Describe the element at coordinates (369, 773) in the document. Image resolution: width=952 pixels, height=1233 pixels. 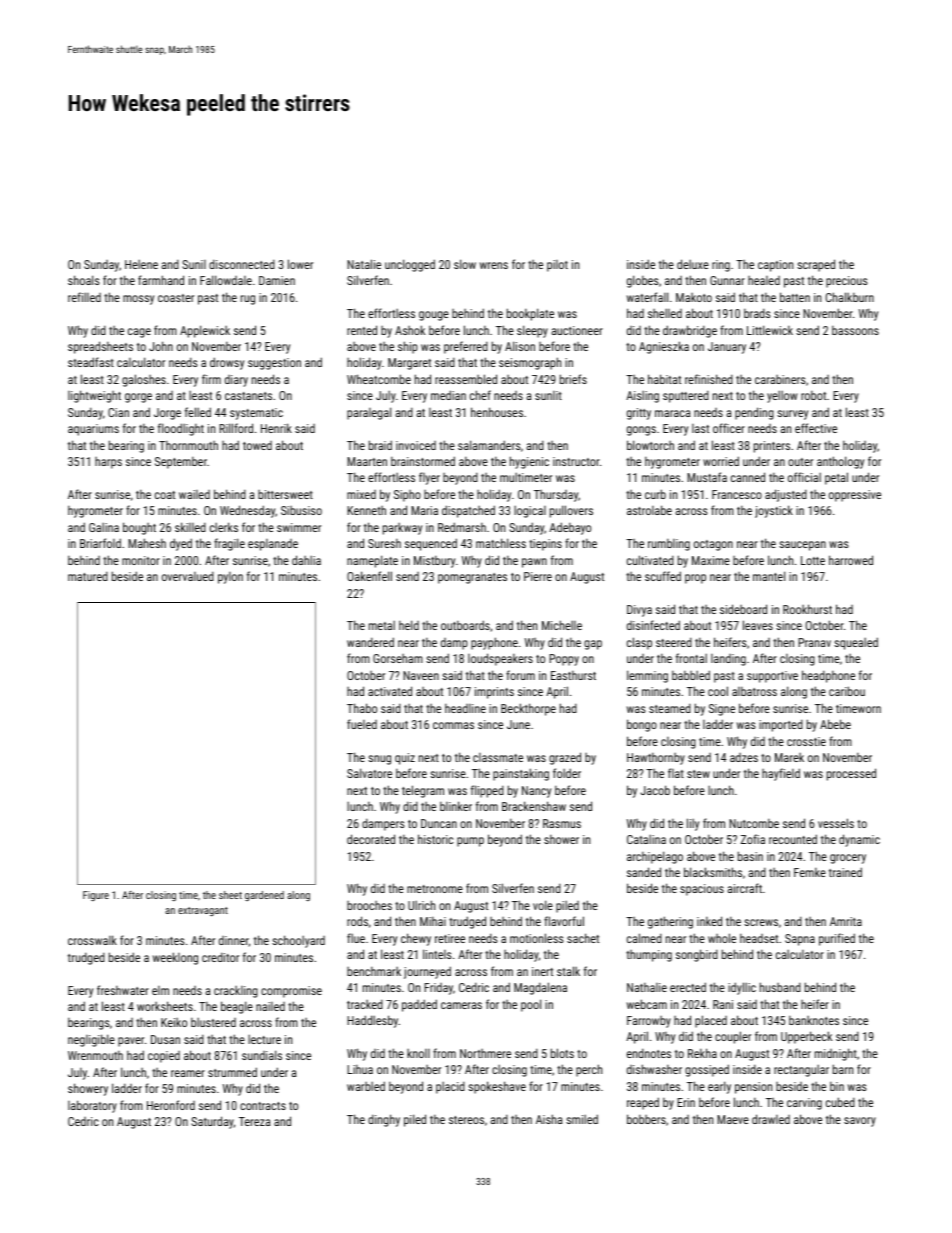
I see `Salvatore` at that location.
